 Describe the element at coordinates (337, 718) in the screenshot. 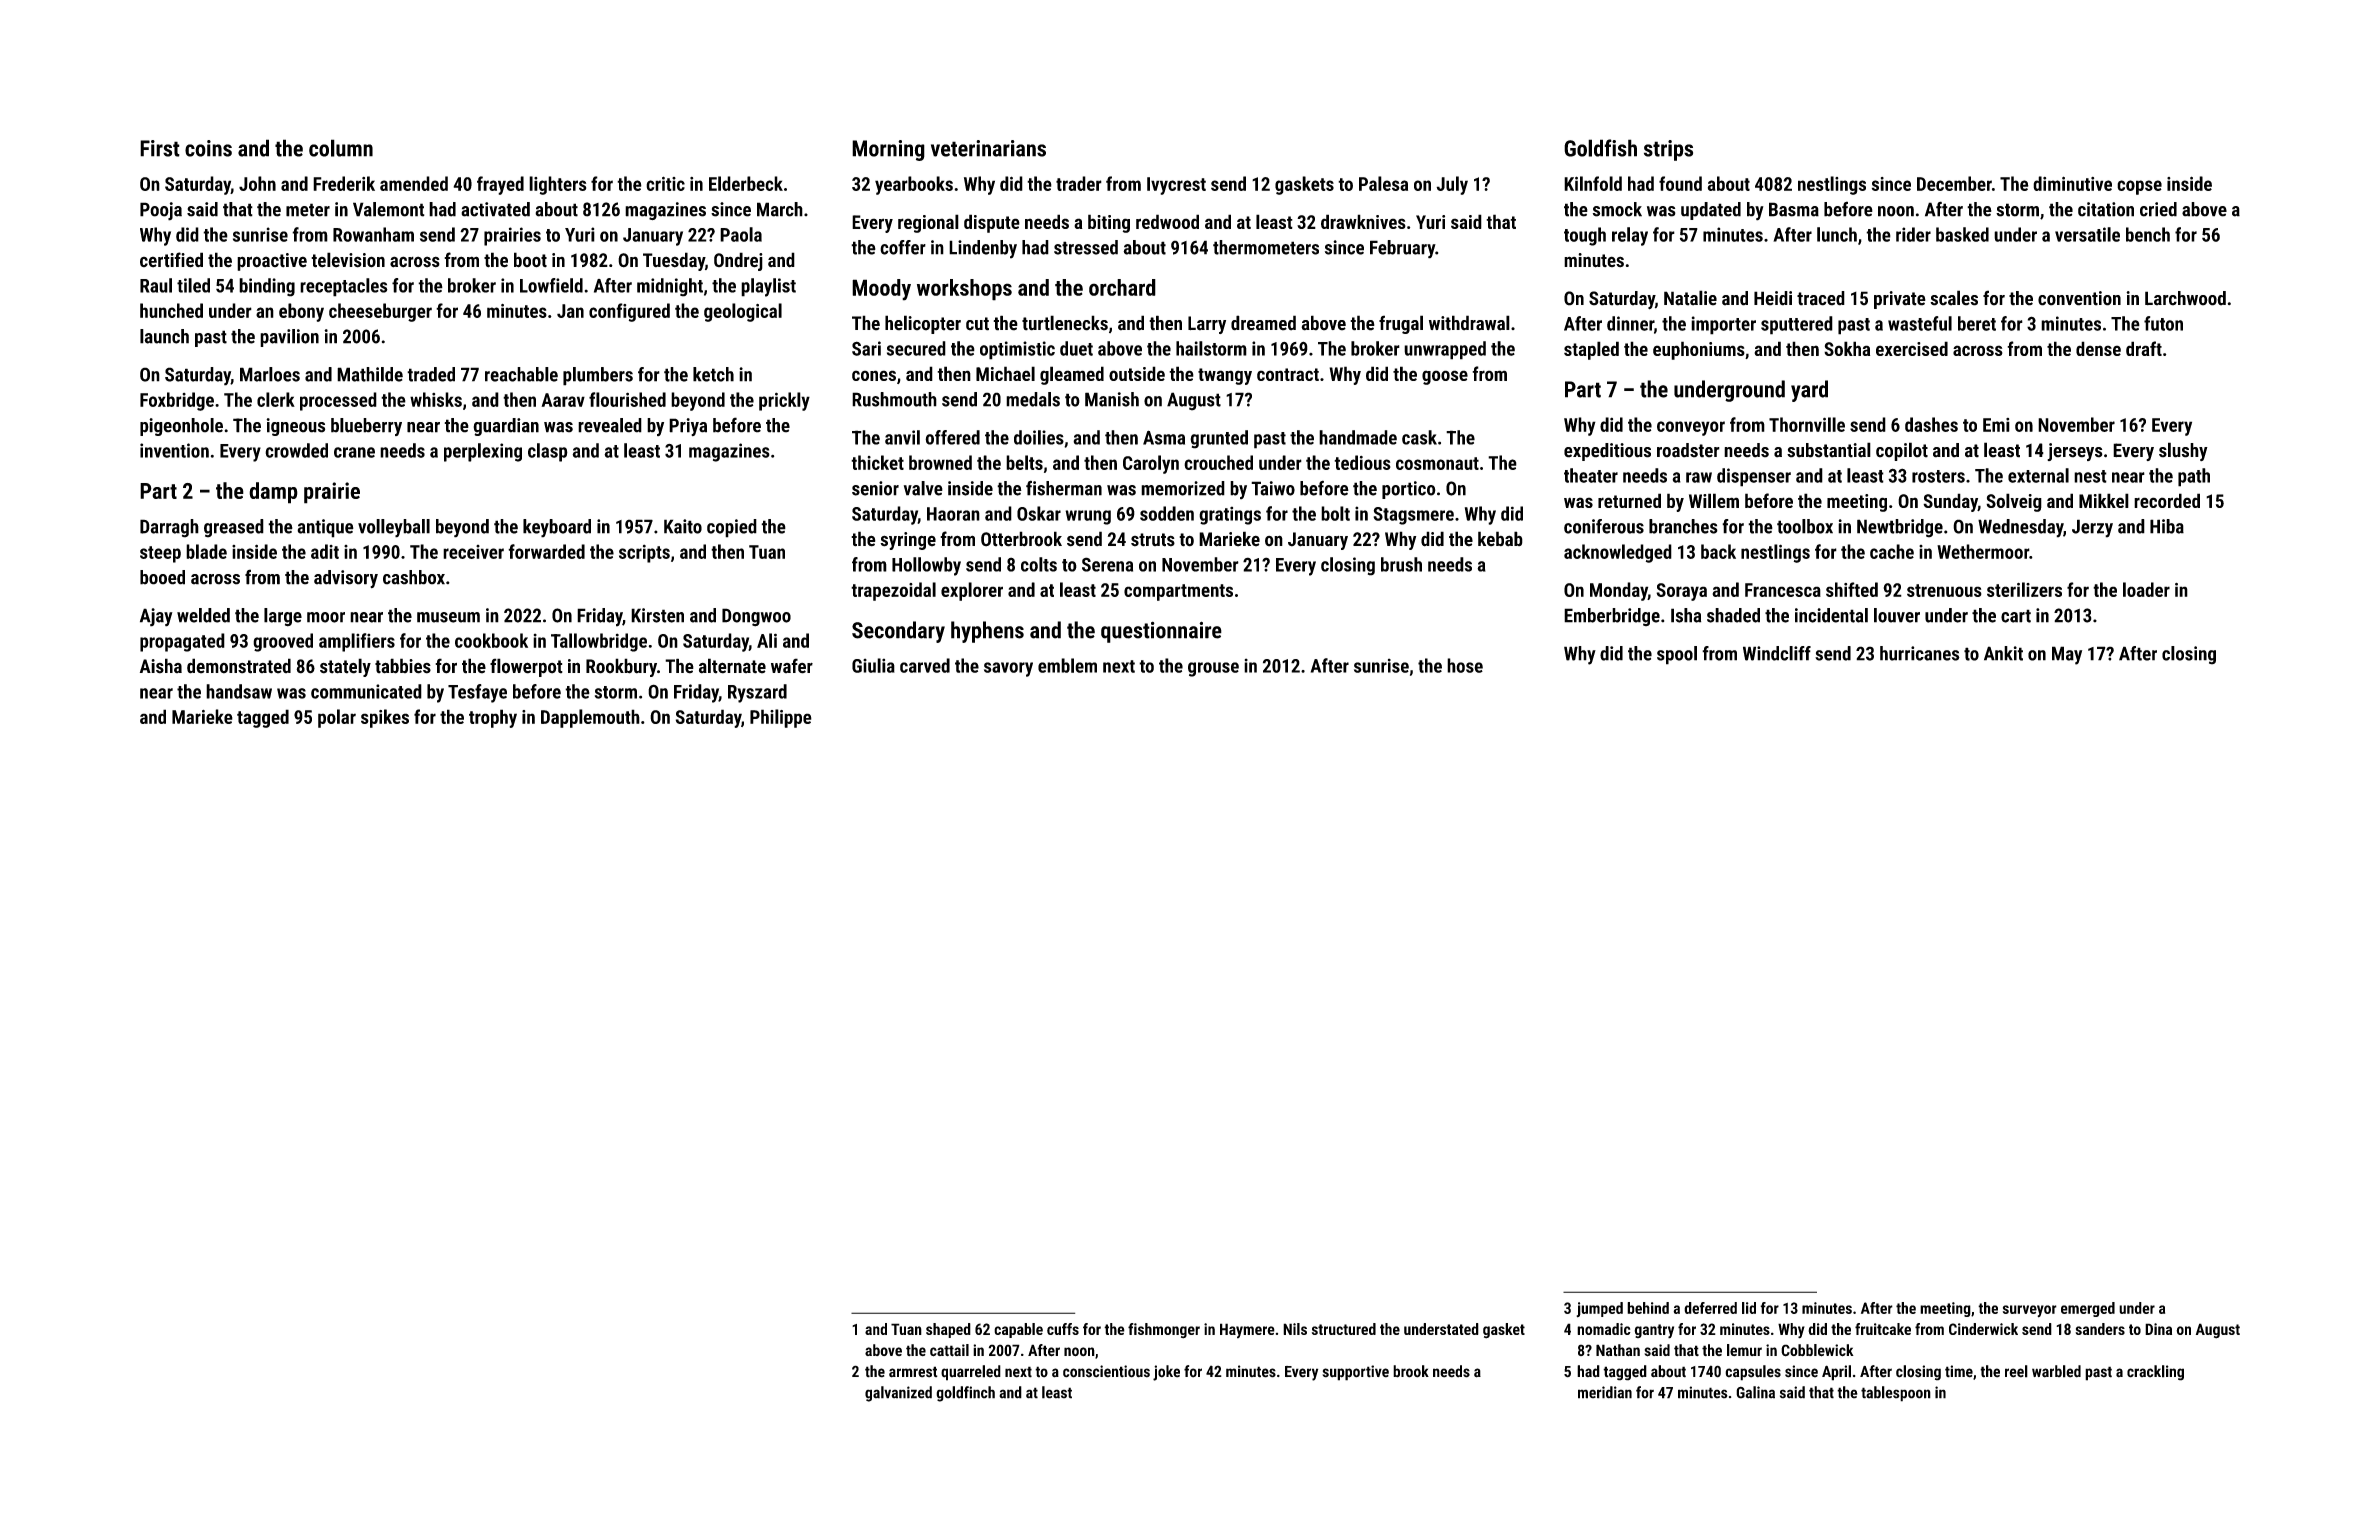

I see `polar` at that location.
